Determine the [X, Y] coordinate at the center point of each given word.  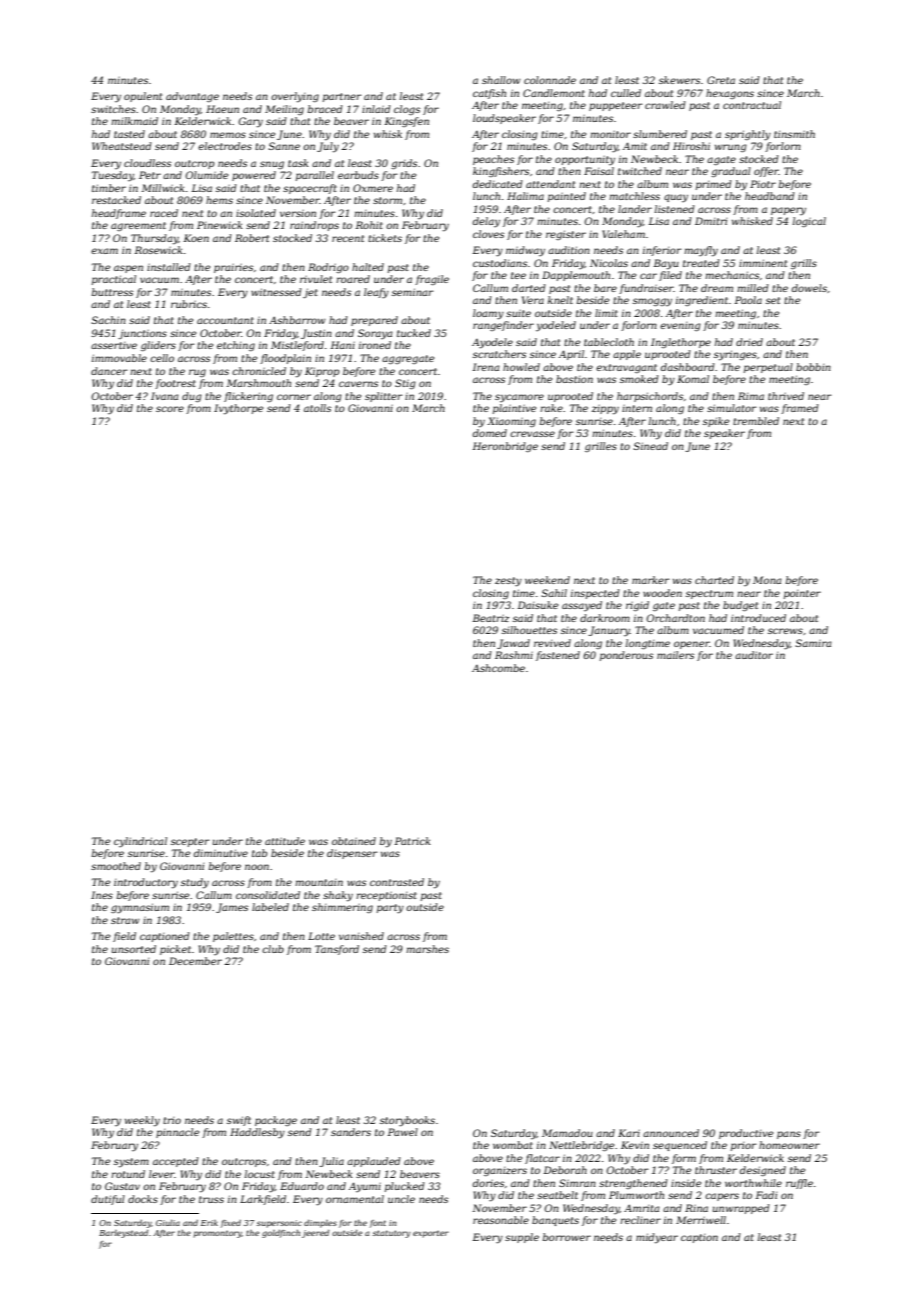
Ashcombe [498, 668]
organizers [500, 1171]
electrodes [225, 146]
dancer [109, 371]
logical [809, 222]
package [276, 1121]
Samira [813, 643]
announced [671, 1133]
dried [749, 342]
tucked [414, 333]
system [131, 1163]
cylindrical [140, 842]
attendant [550, 184]
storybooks [407, 1121]
